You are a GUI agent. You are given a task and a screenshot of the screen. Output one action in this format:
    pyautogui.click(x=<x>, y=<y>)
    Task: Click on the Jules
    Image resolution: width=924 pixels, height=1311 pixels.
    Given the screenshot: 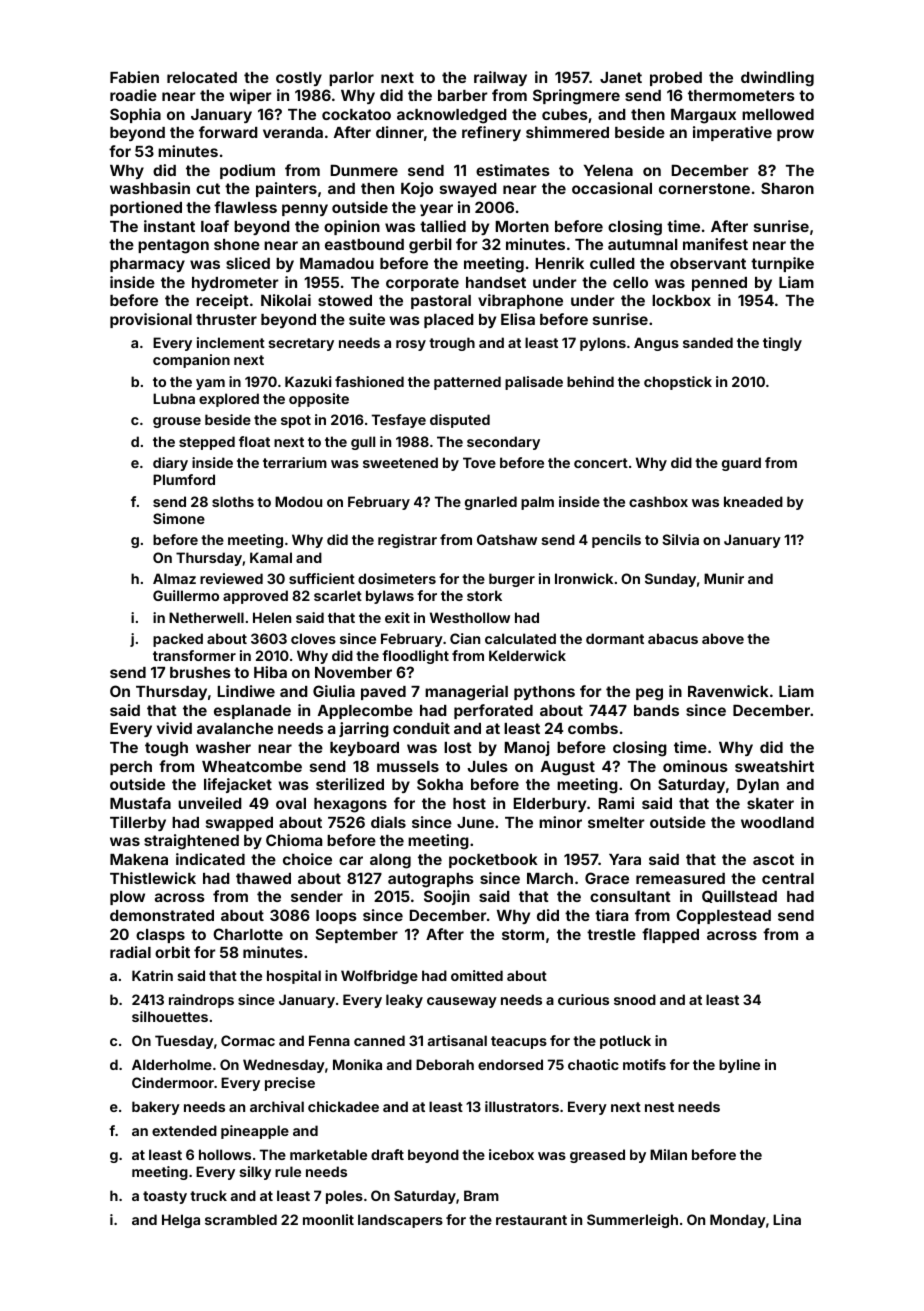 What is the action you would take?
    pyautogui.click(x=488, y=766)
